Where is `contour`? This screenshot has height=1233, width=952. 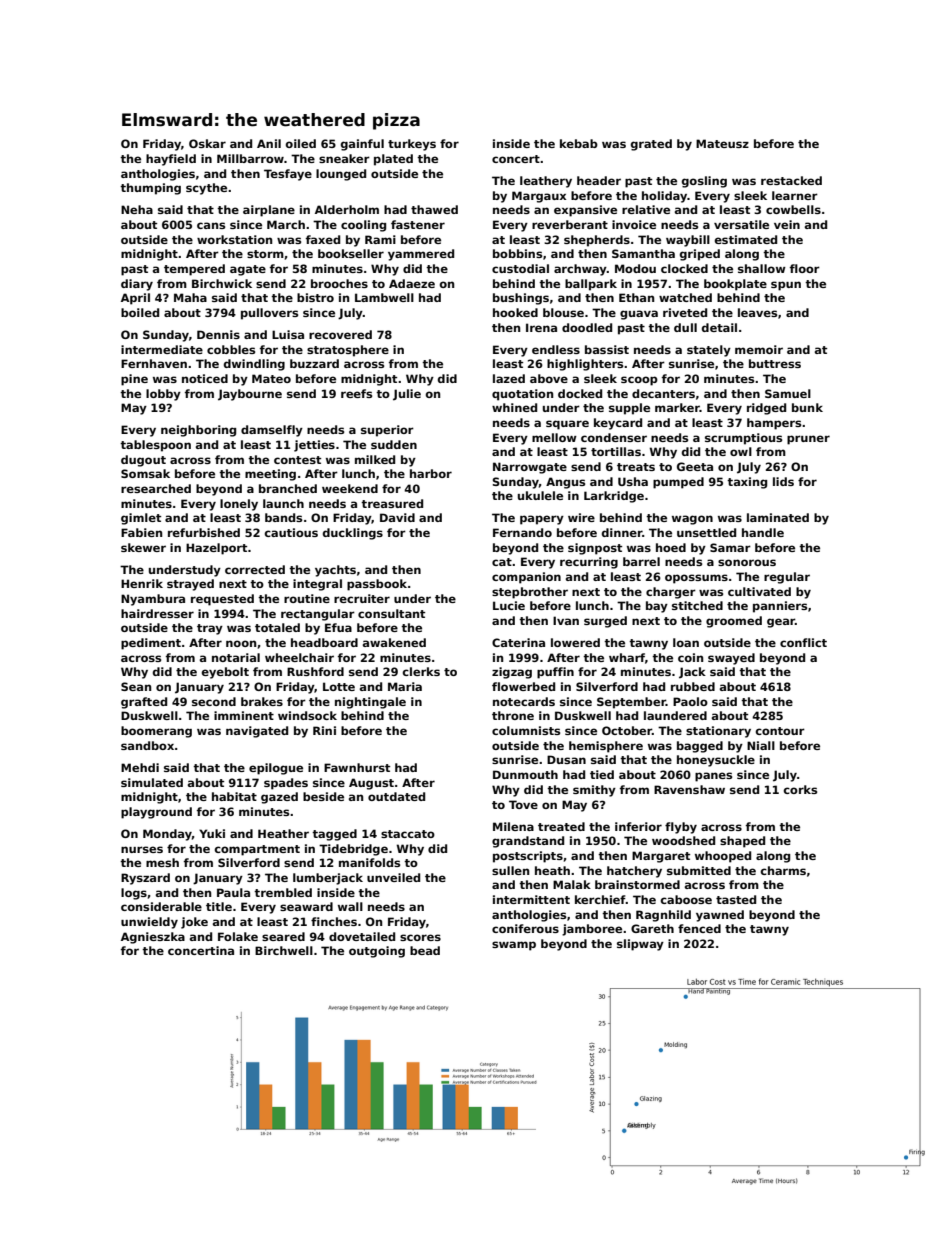 contour is located at coordinates (780, 731).
